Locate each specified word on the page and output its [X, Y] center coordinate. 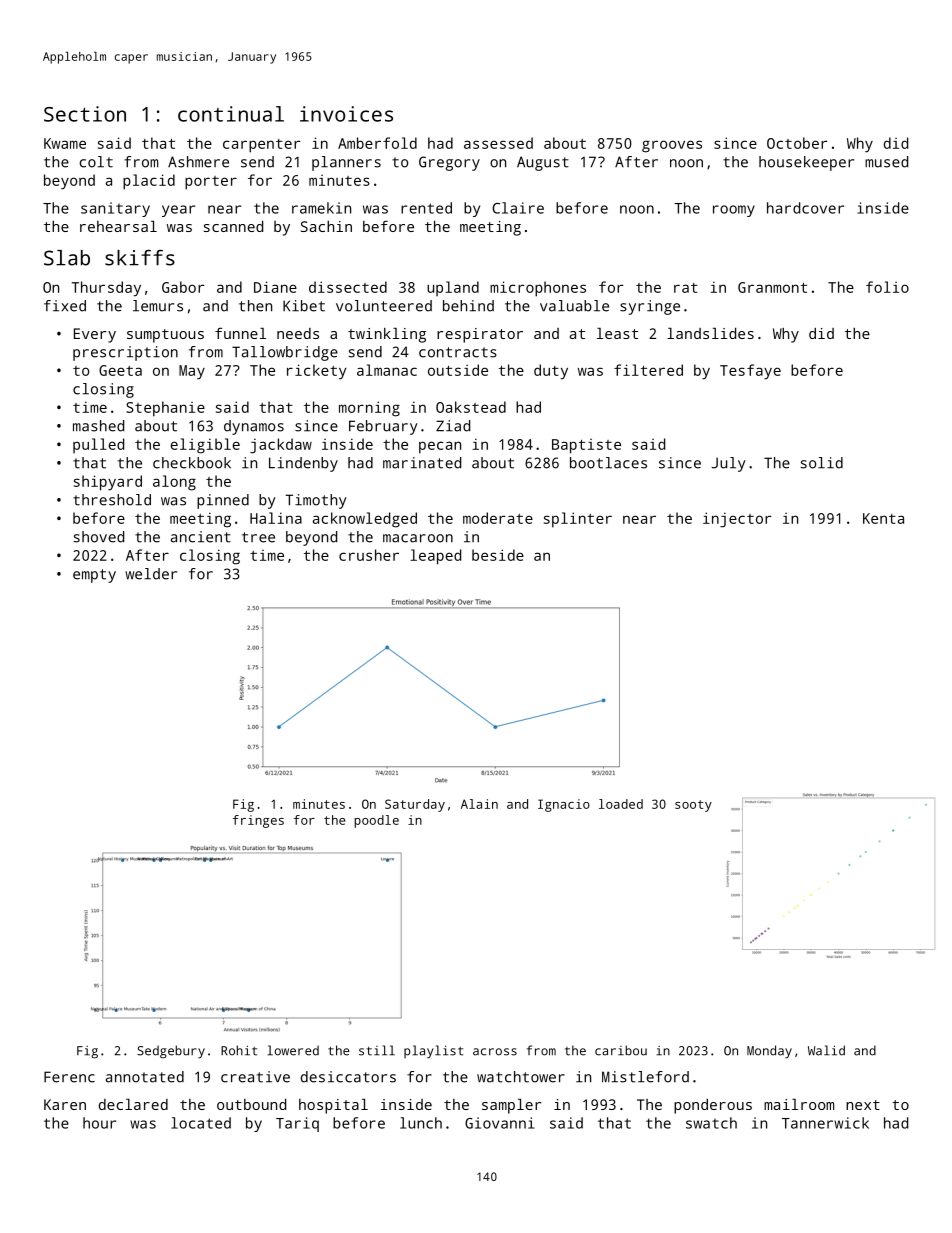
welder [151, 574]
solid [821, 463]
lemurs [158, 306]
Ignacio [564, 805]
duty [551, 372]
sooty [693, 806]
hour [99, 1123]
